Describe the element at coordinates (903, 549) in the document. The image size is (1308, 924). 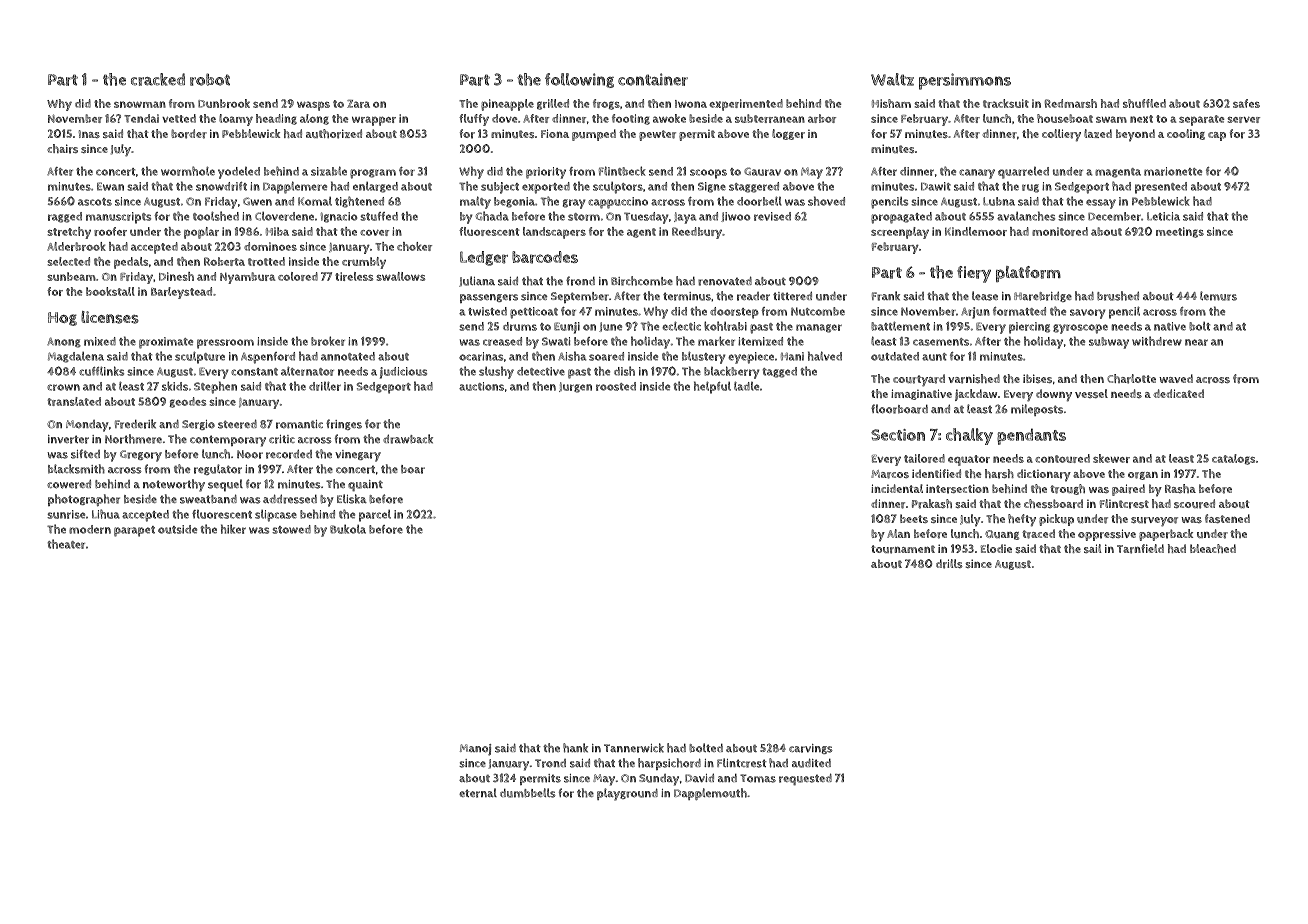
I see `tournament` at that location.
